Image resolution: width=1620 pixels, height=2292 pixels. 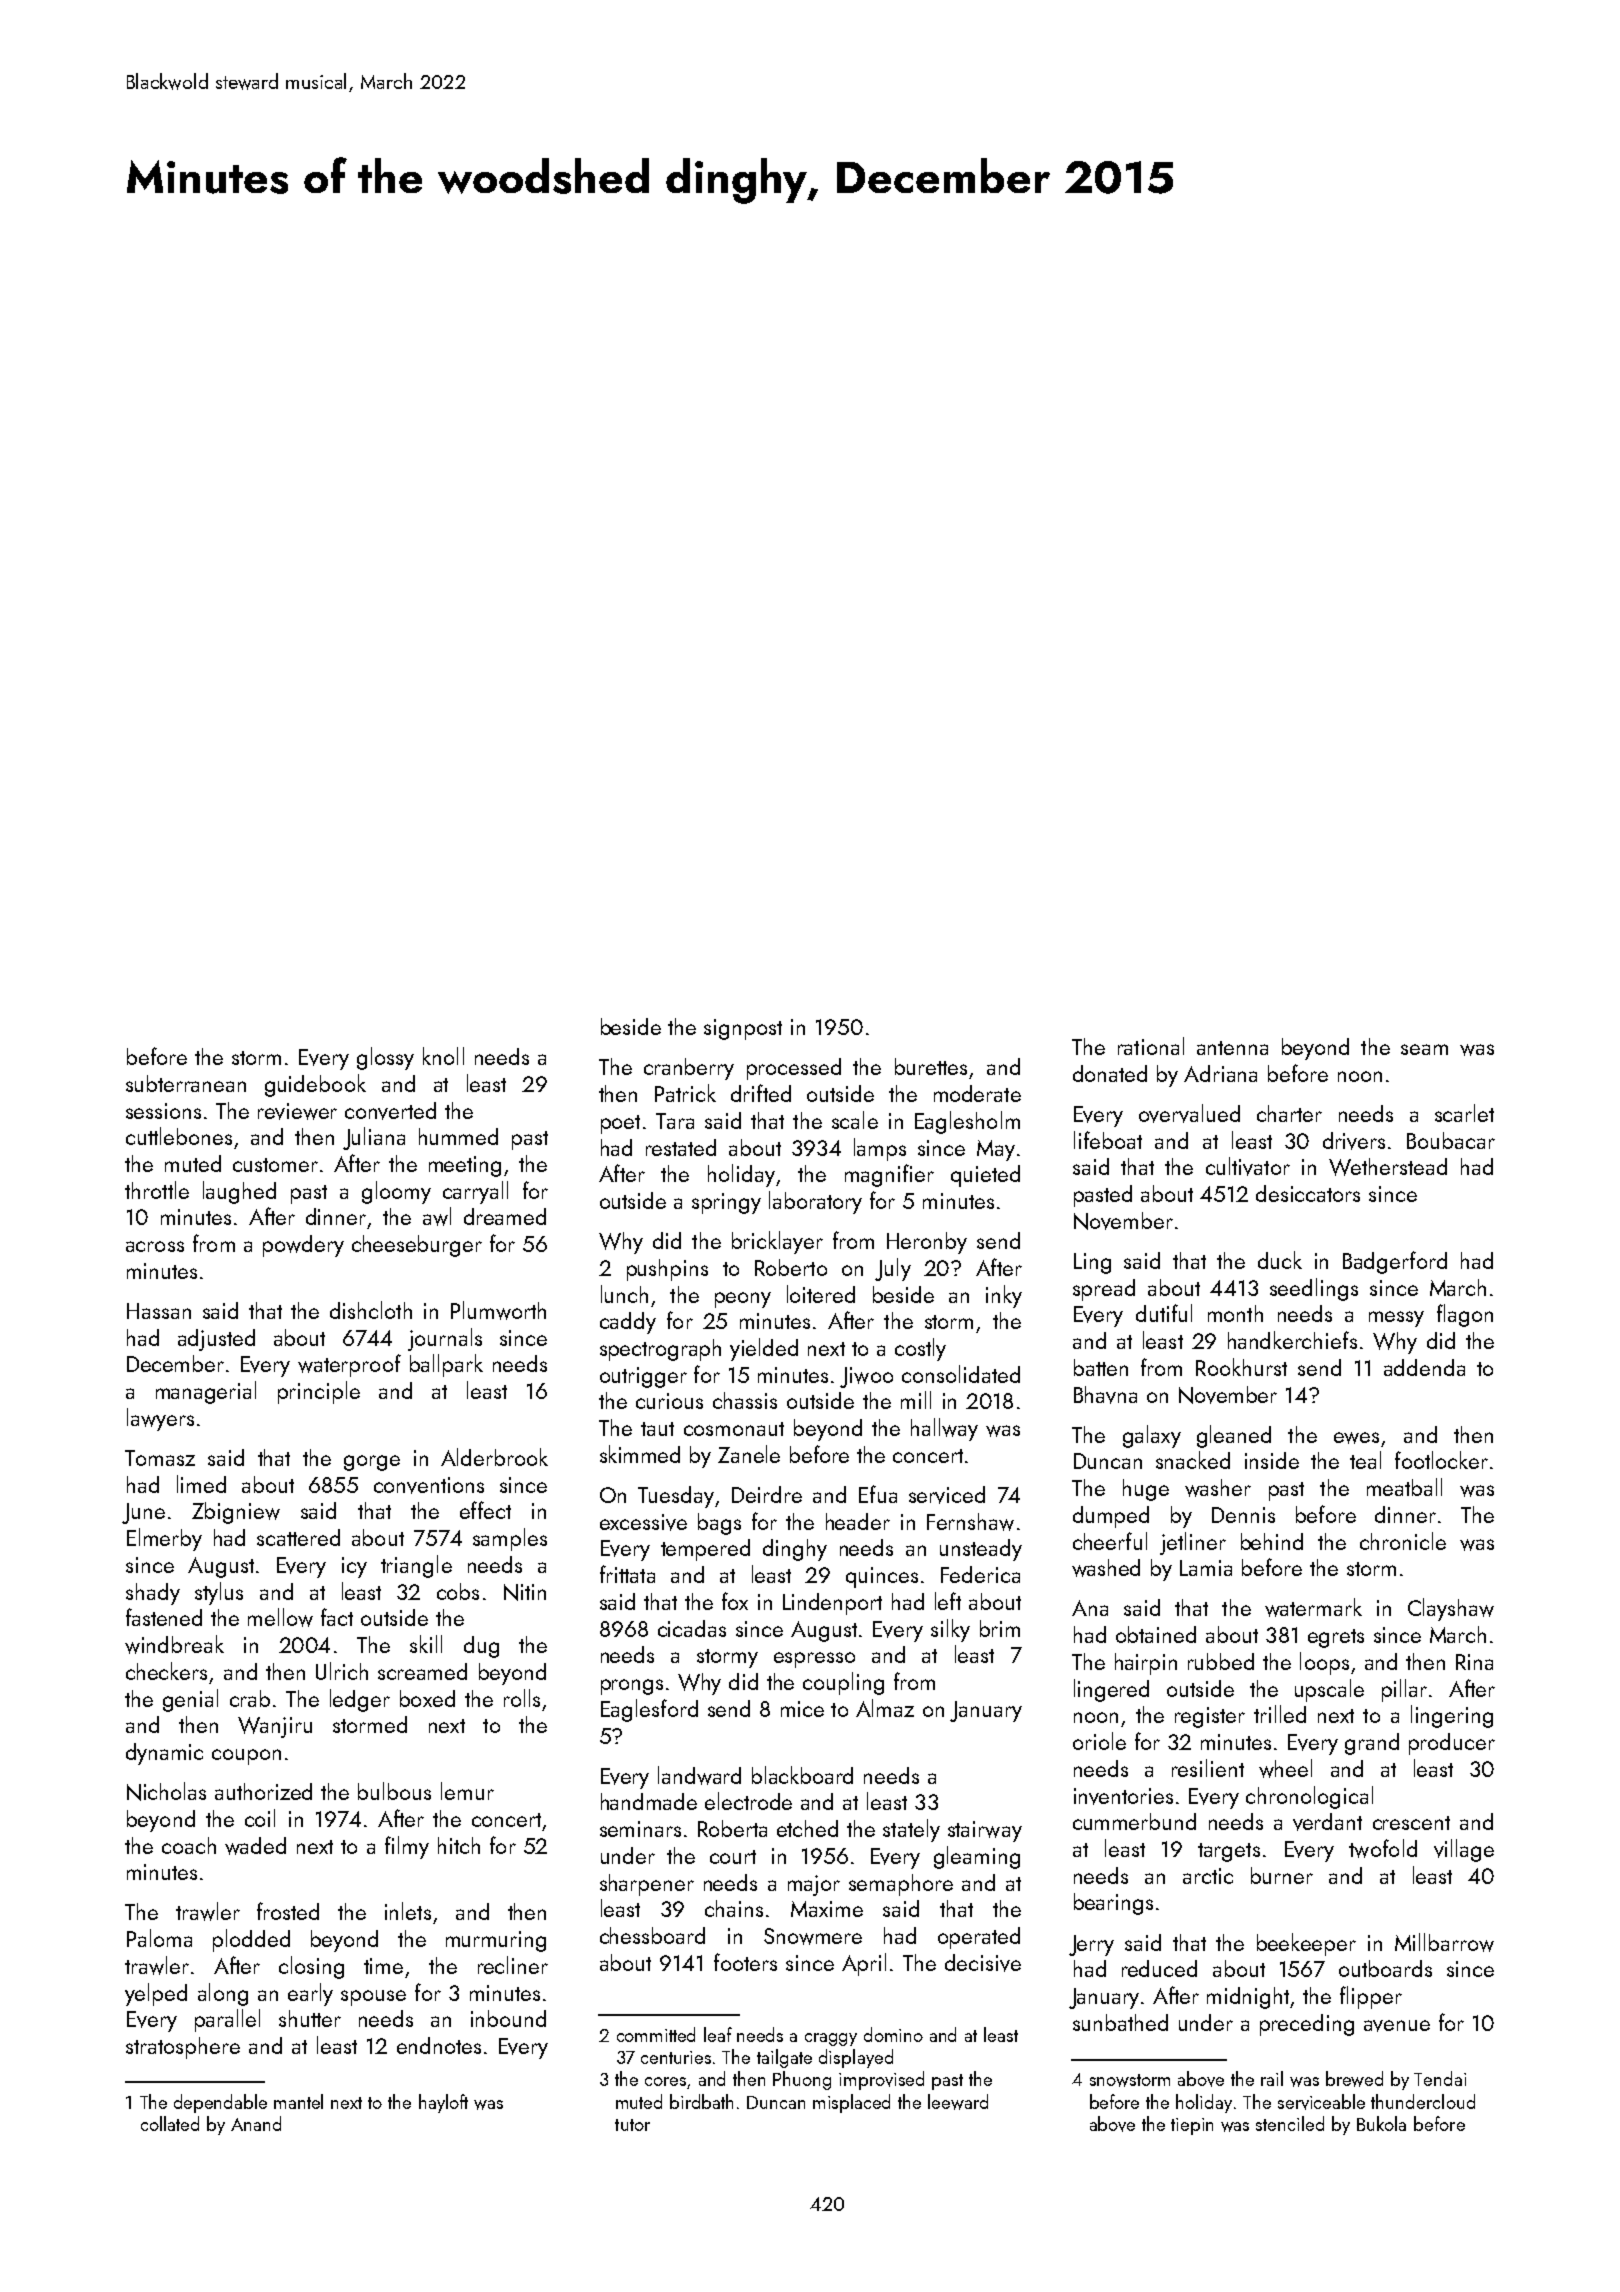 What do you see at coordinates (1308, 1193) in the screenshot?
I see `desiccators` at bounding box center [1308, 1193].
